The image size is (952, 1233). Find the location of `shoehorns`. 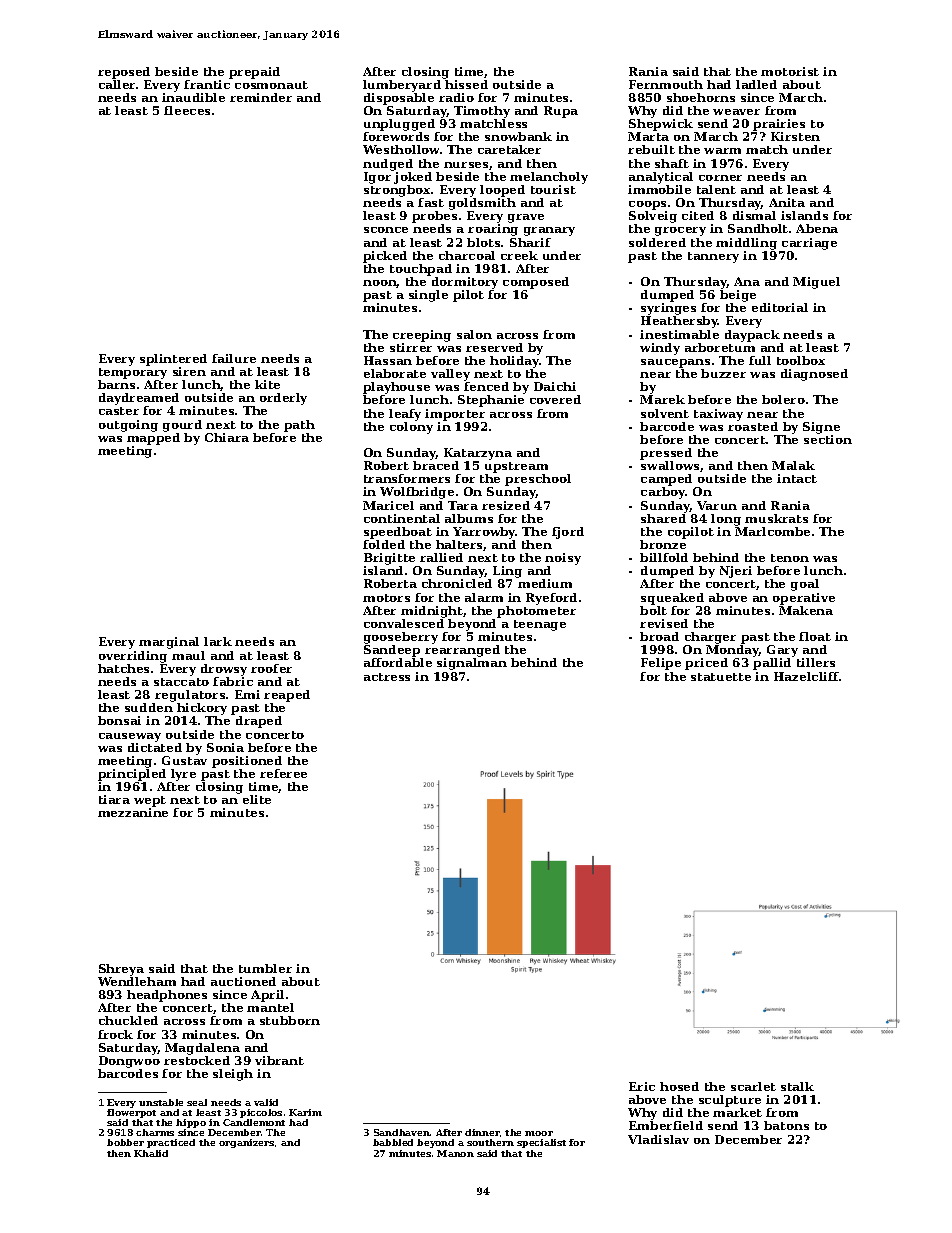

shoehorns is located at coordinates (701, 97).
